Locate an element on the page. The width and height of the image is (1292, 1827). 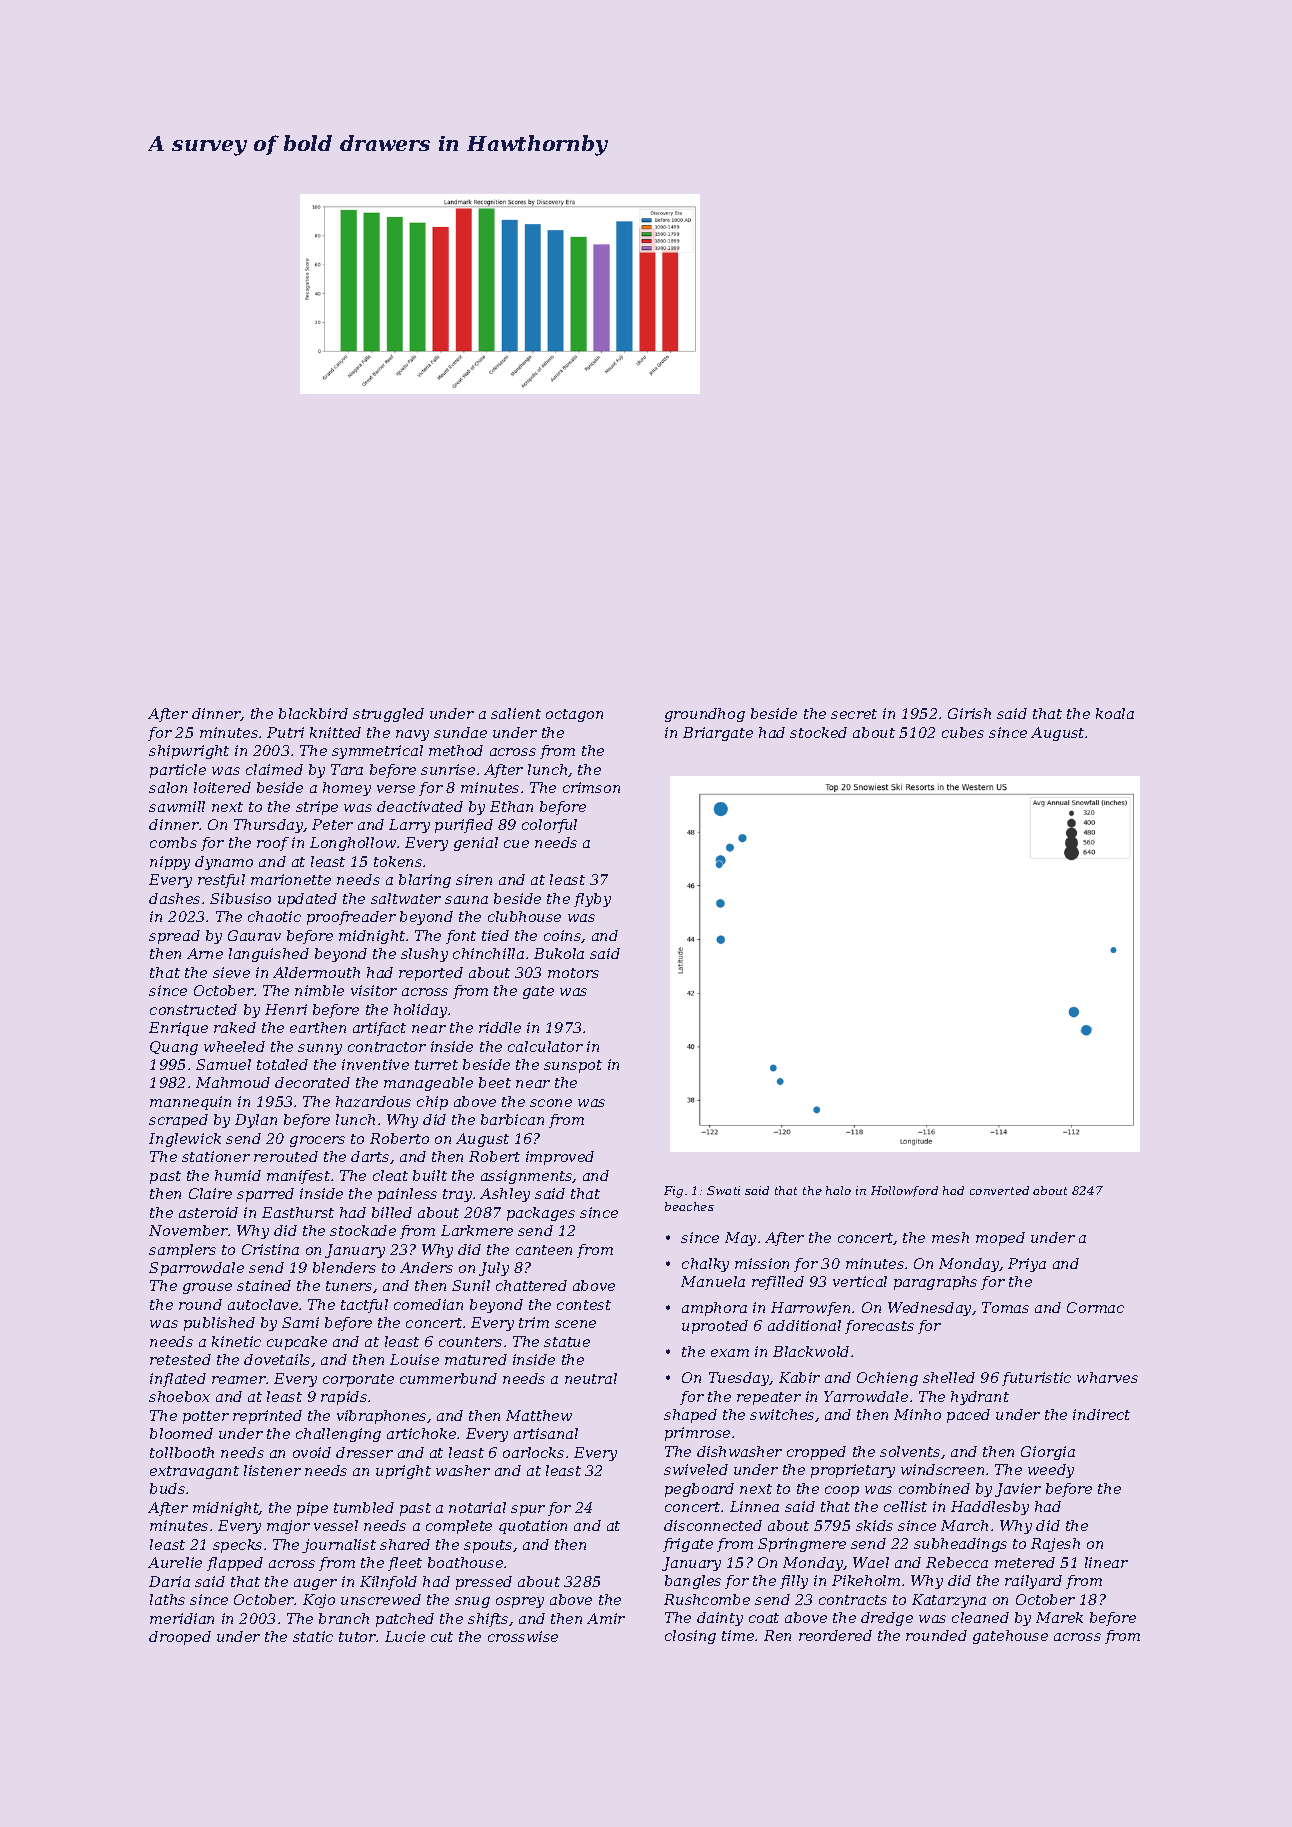
Tomas is located at coordinates (1005, 1307).
